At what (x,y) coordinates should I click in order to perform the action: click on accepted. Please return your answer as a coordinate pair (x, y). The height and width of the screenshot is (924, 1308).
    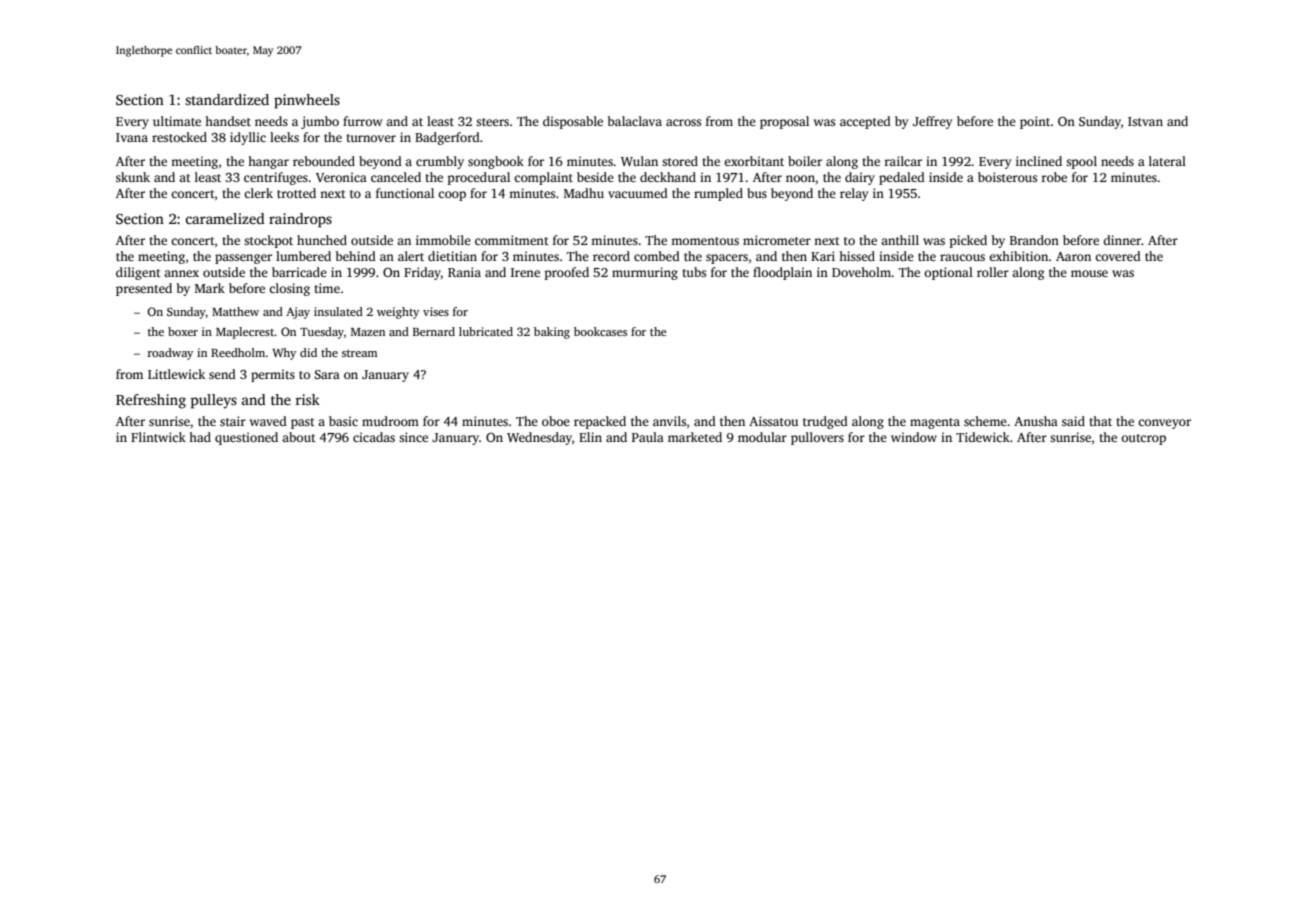
    Looking at the image, I should click on (865, 122).
